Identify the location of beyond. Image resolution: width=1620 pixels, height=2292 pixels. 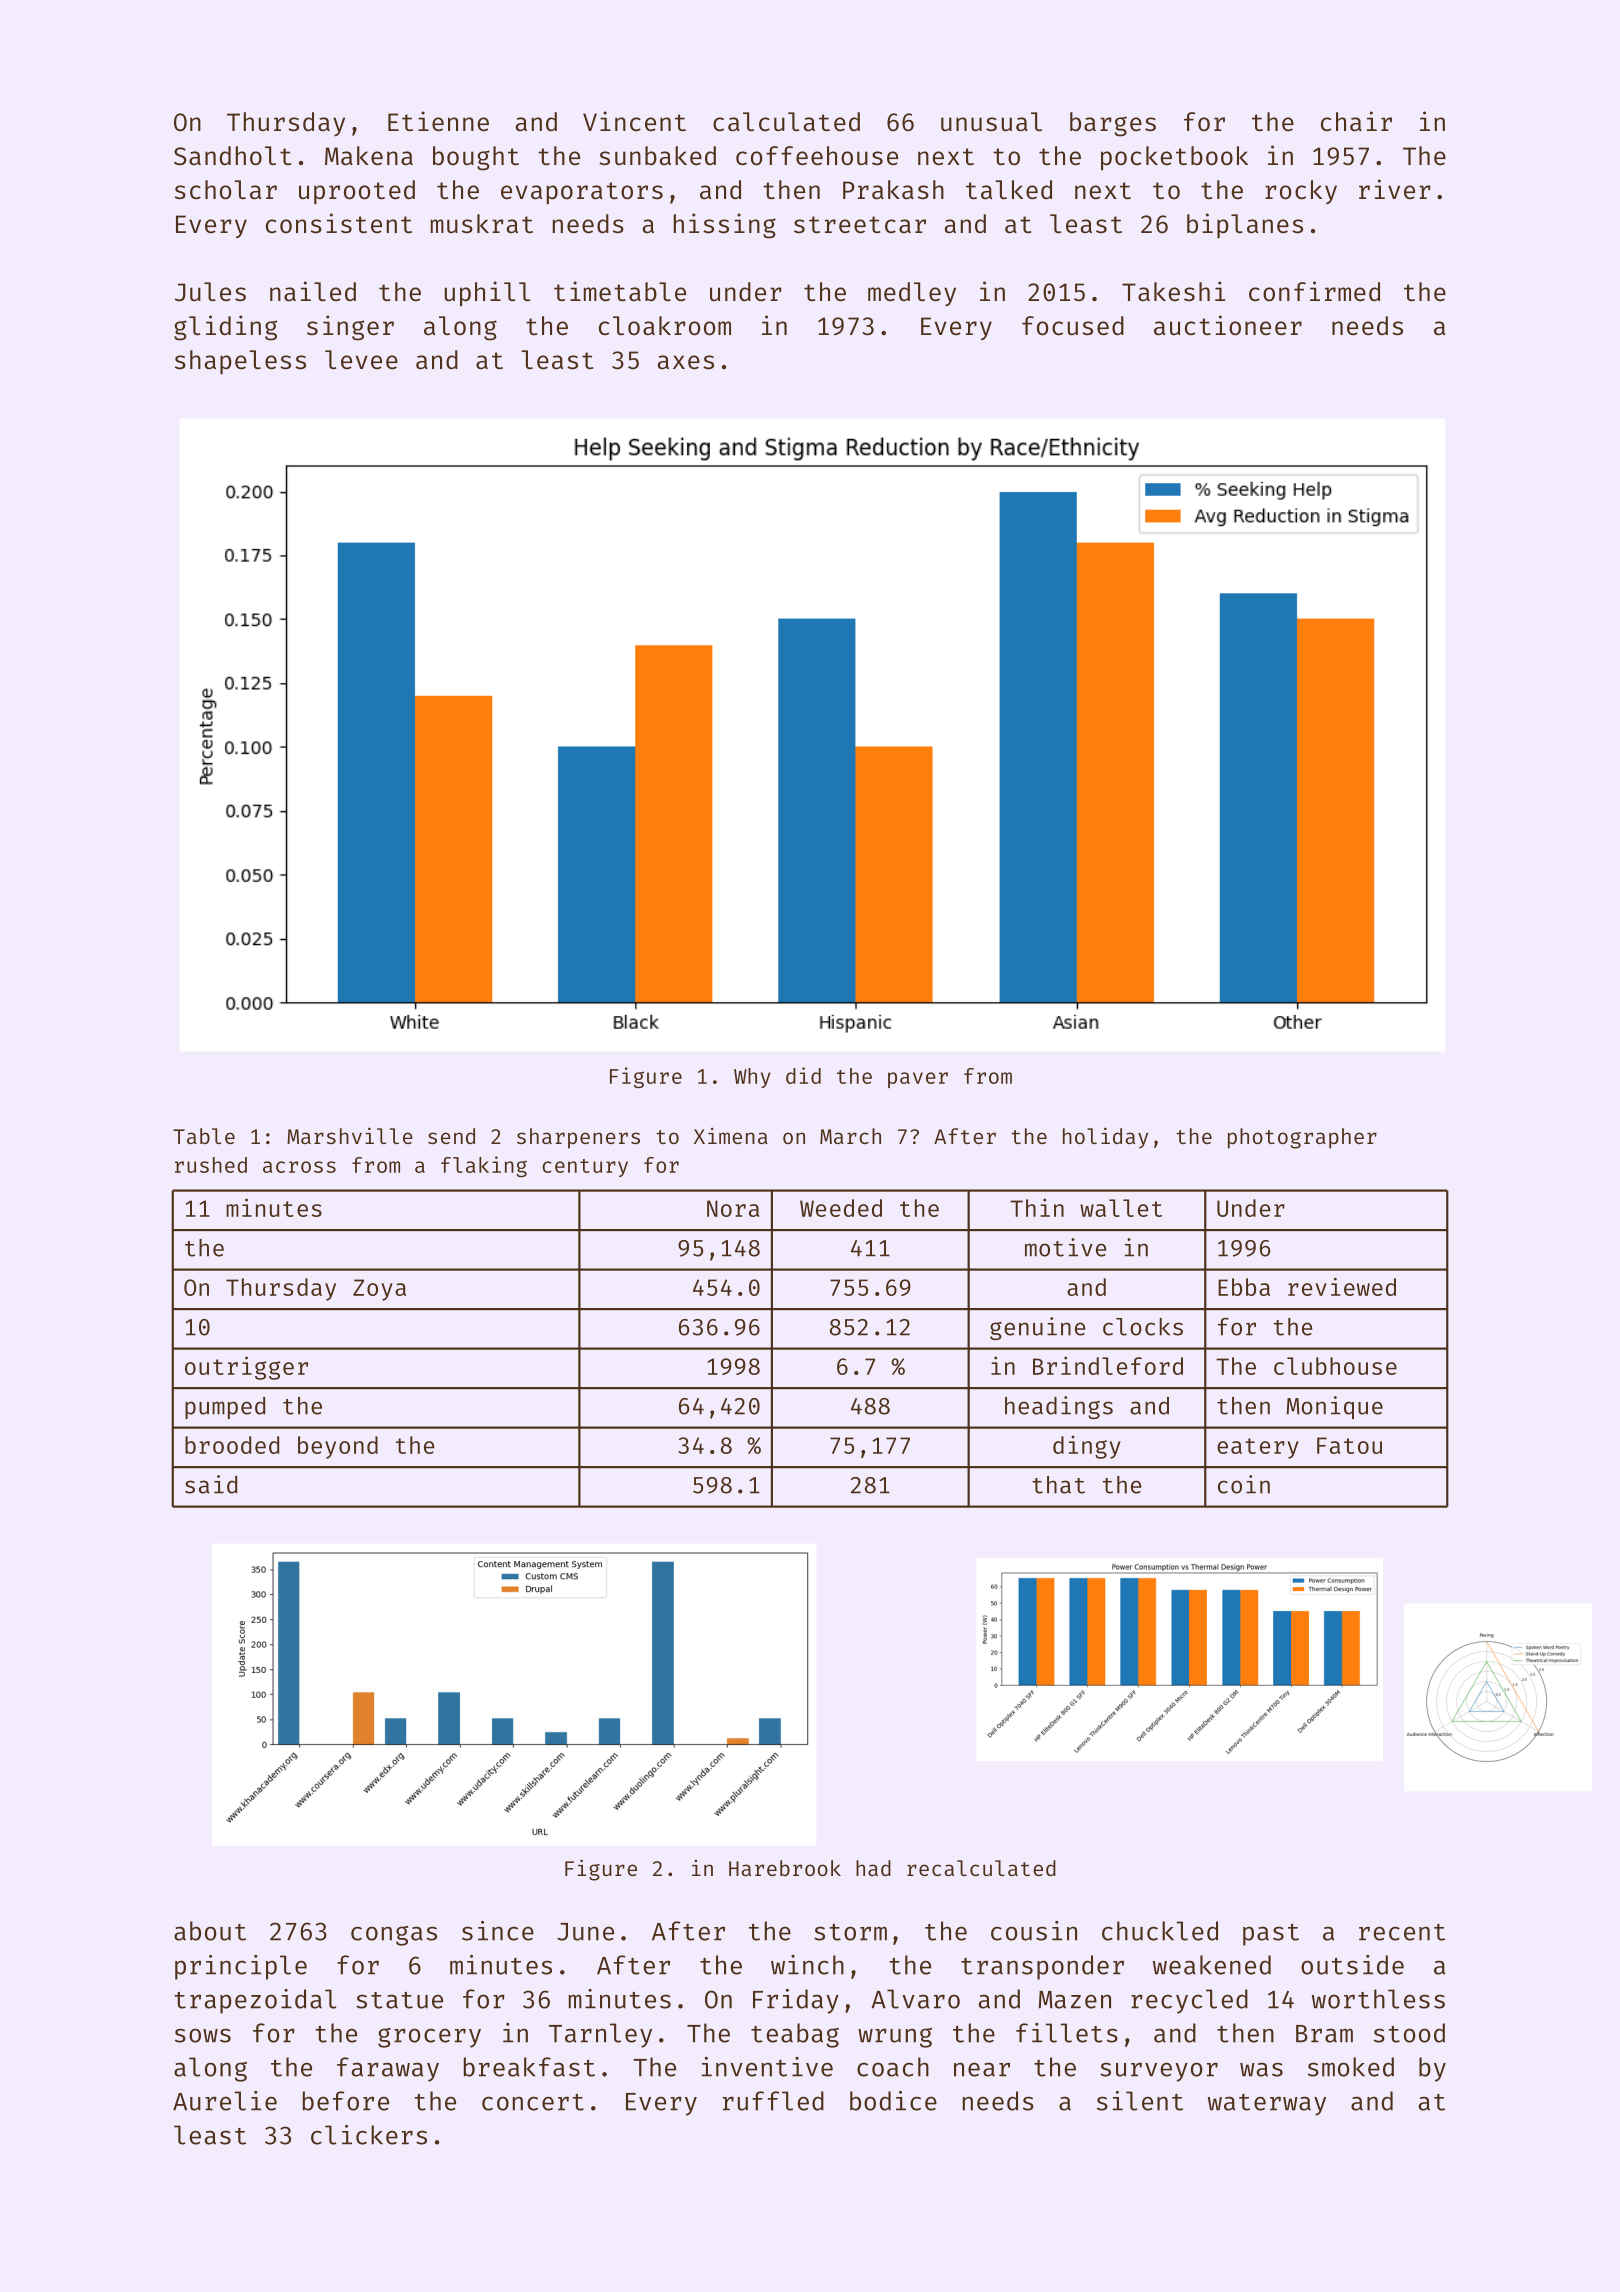
(338, 1447).
